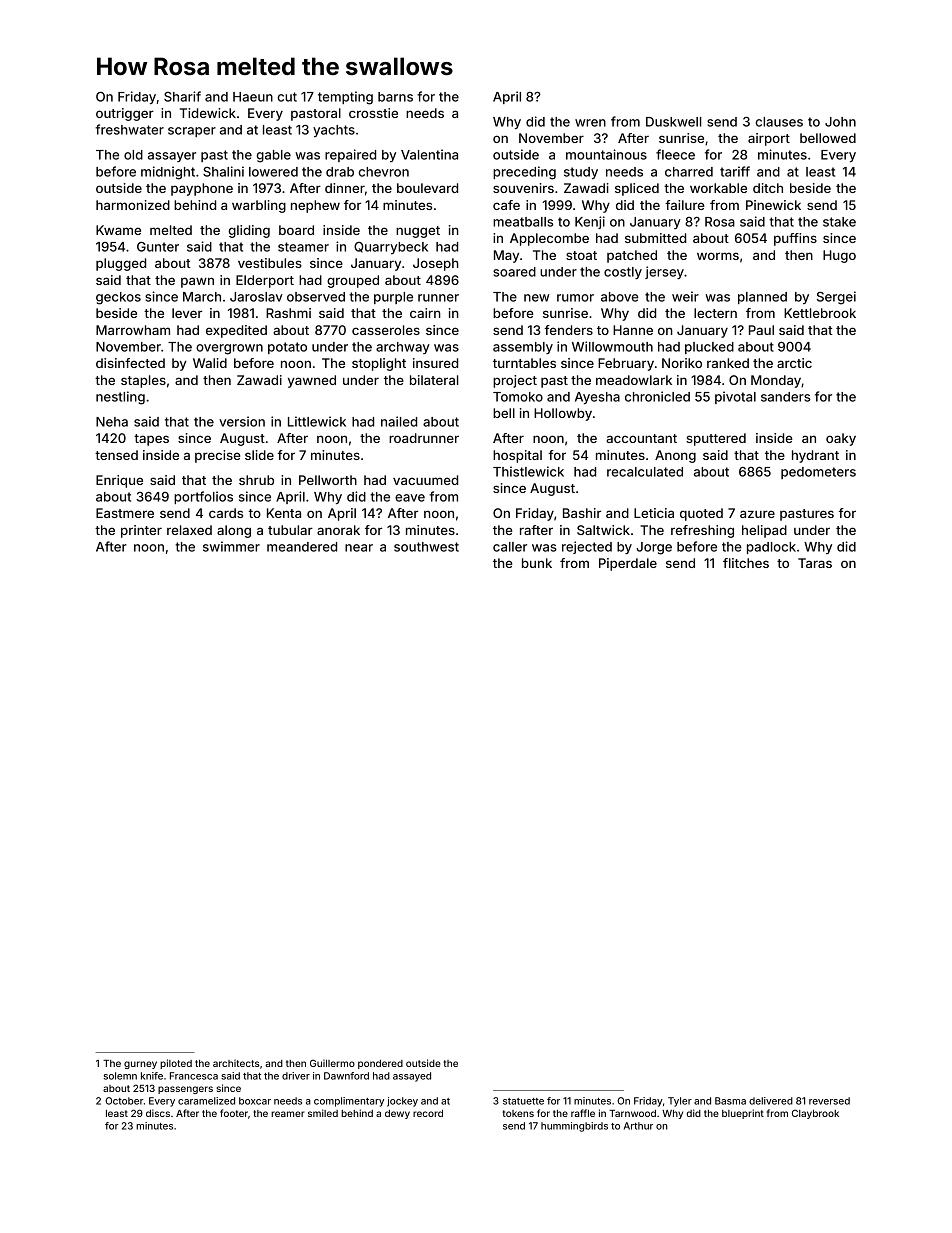  Describe the element at coordinates (746, 563) in the screenshot. I see `flitches` at that location.
